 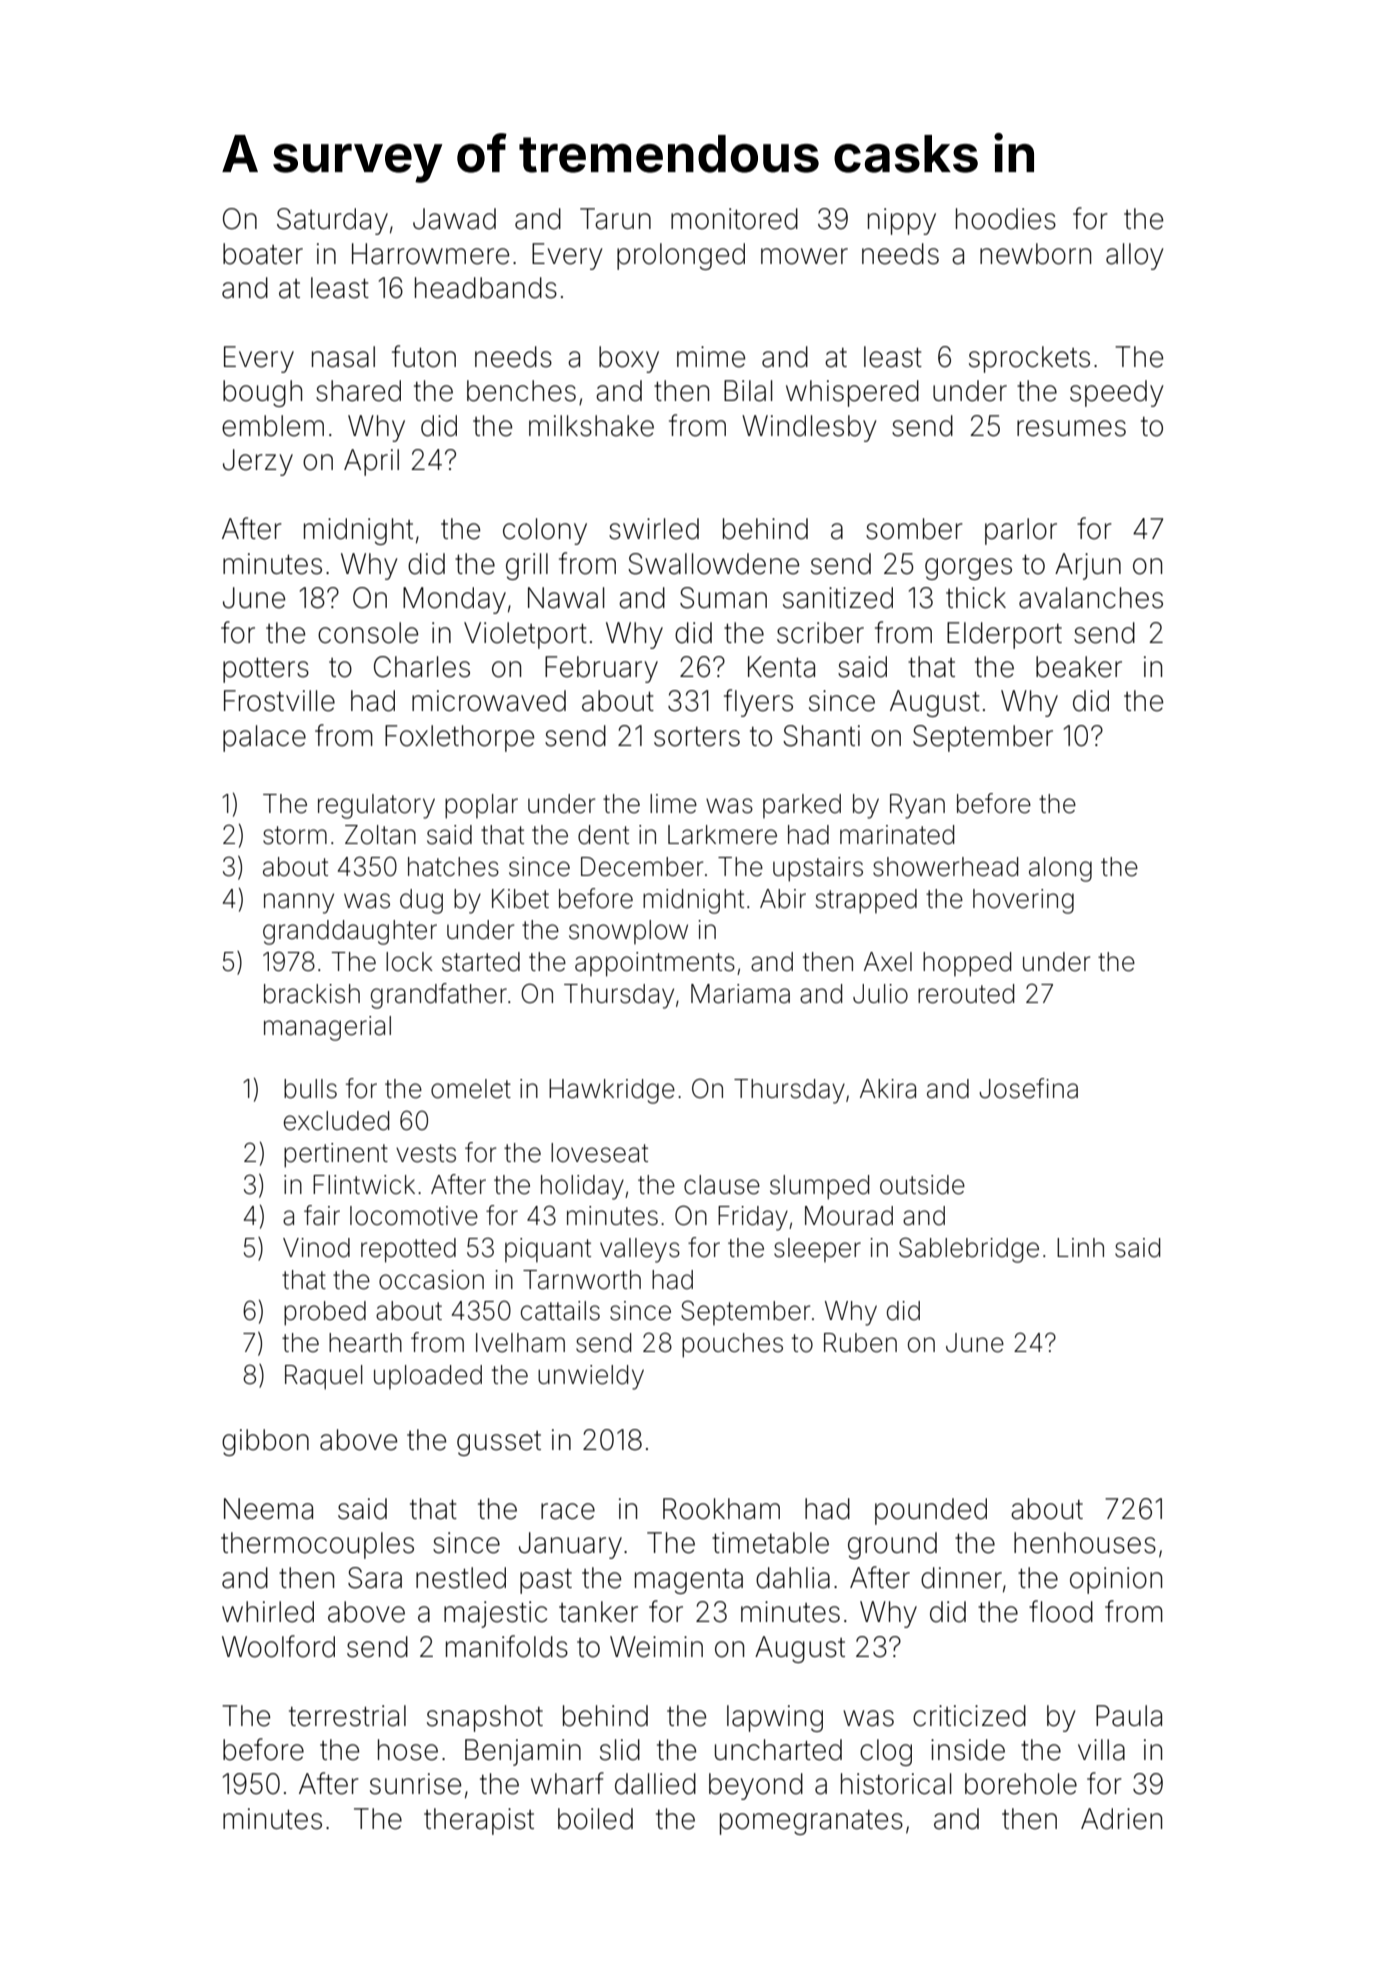 What do you see at coordinates (299, 903) in the image?
I see `nanny` at bounding box center [299, 903].
